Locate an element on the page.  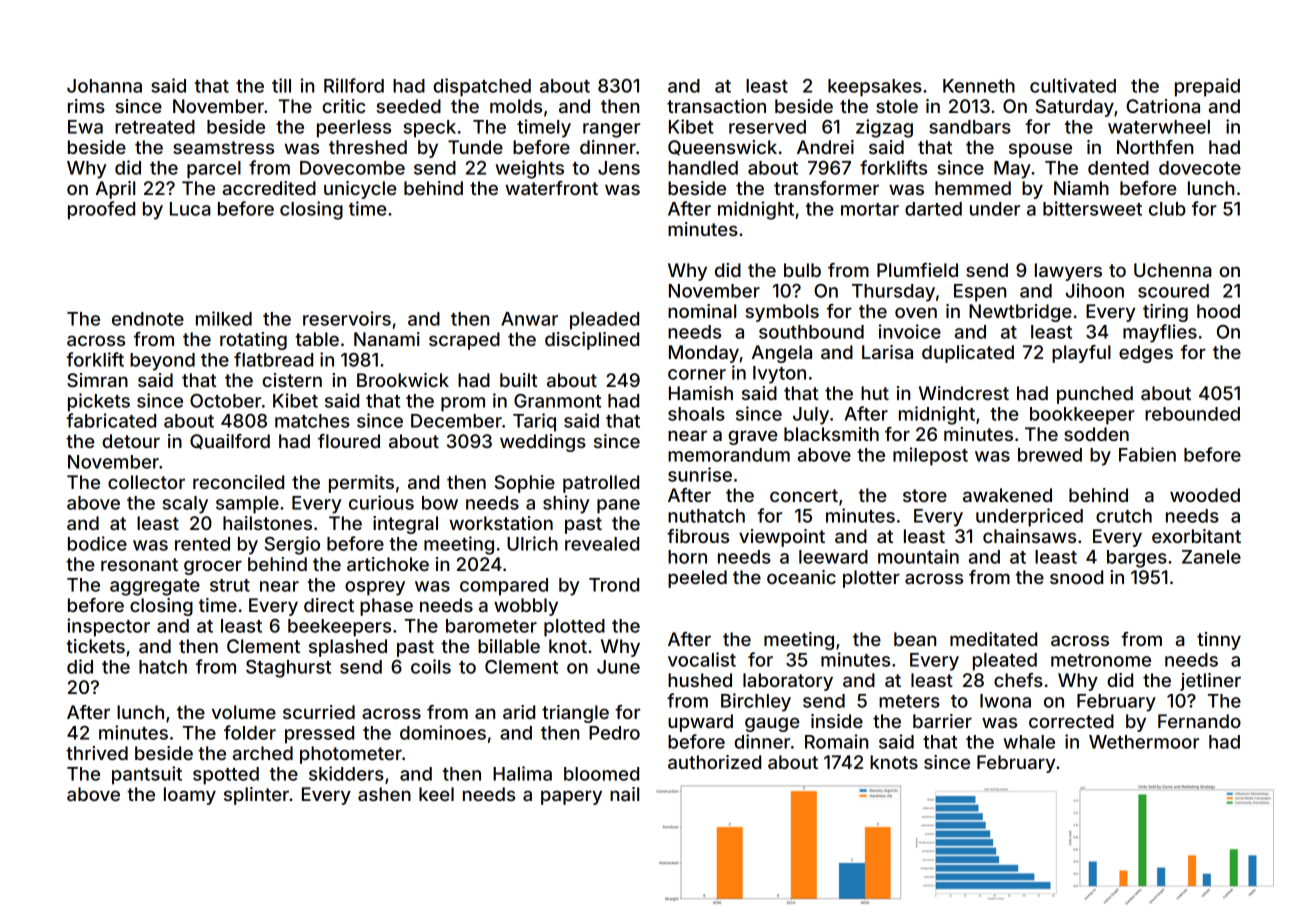
pantsuit is located at coordinates (147, 775).
